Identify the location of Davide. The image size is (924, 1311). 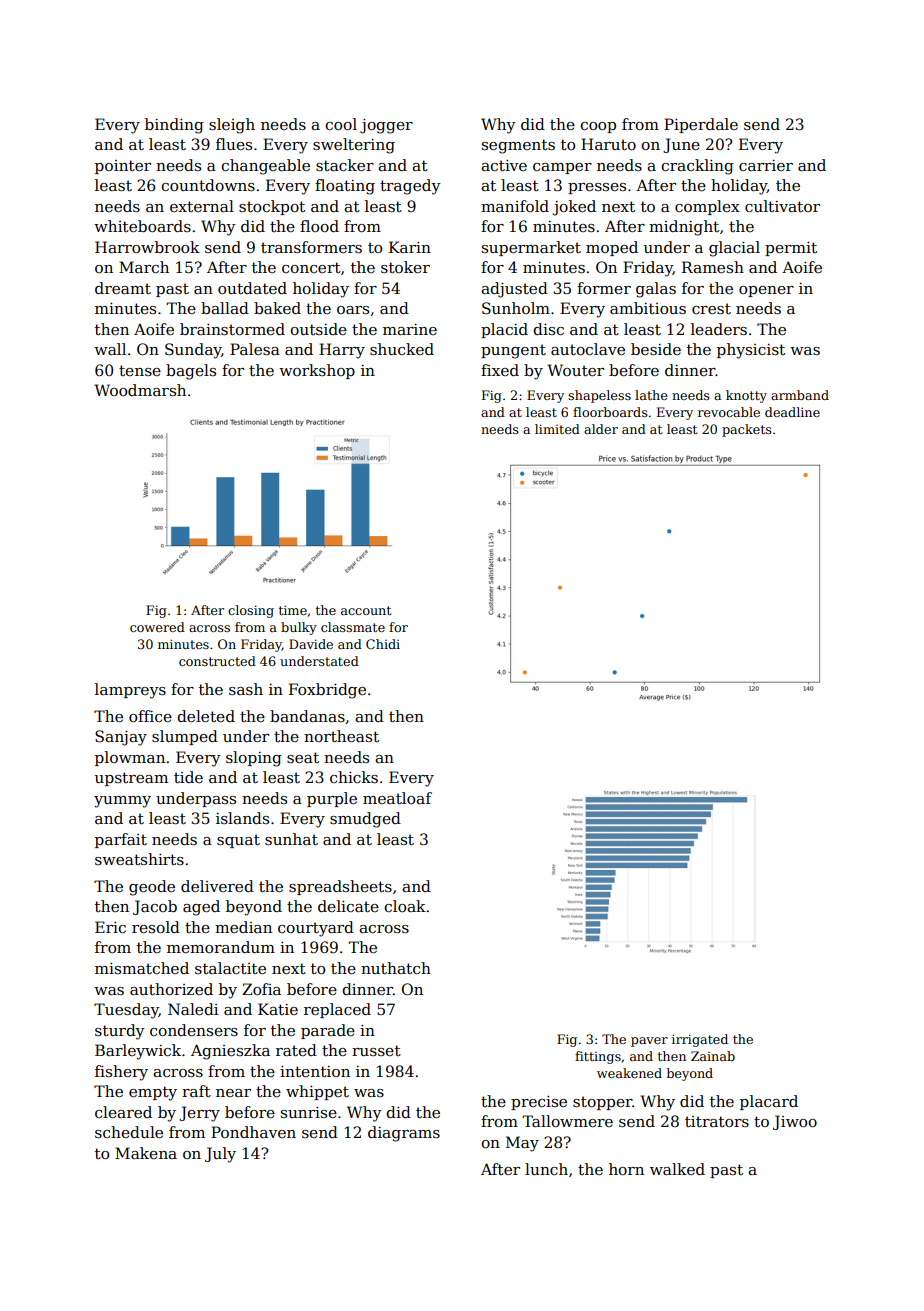
(311, 644).
